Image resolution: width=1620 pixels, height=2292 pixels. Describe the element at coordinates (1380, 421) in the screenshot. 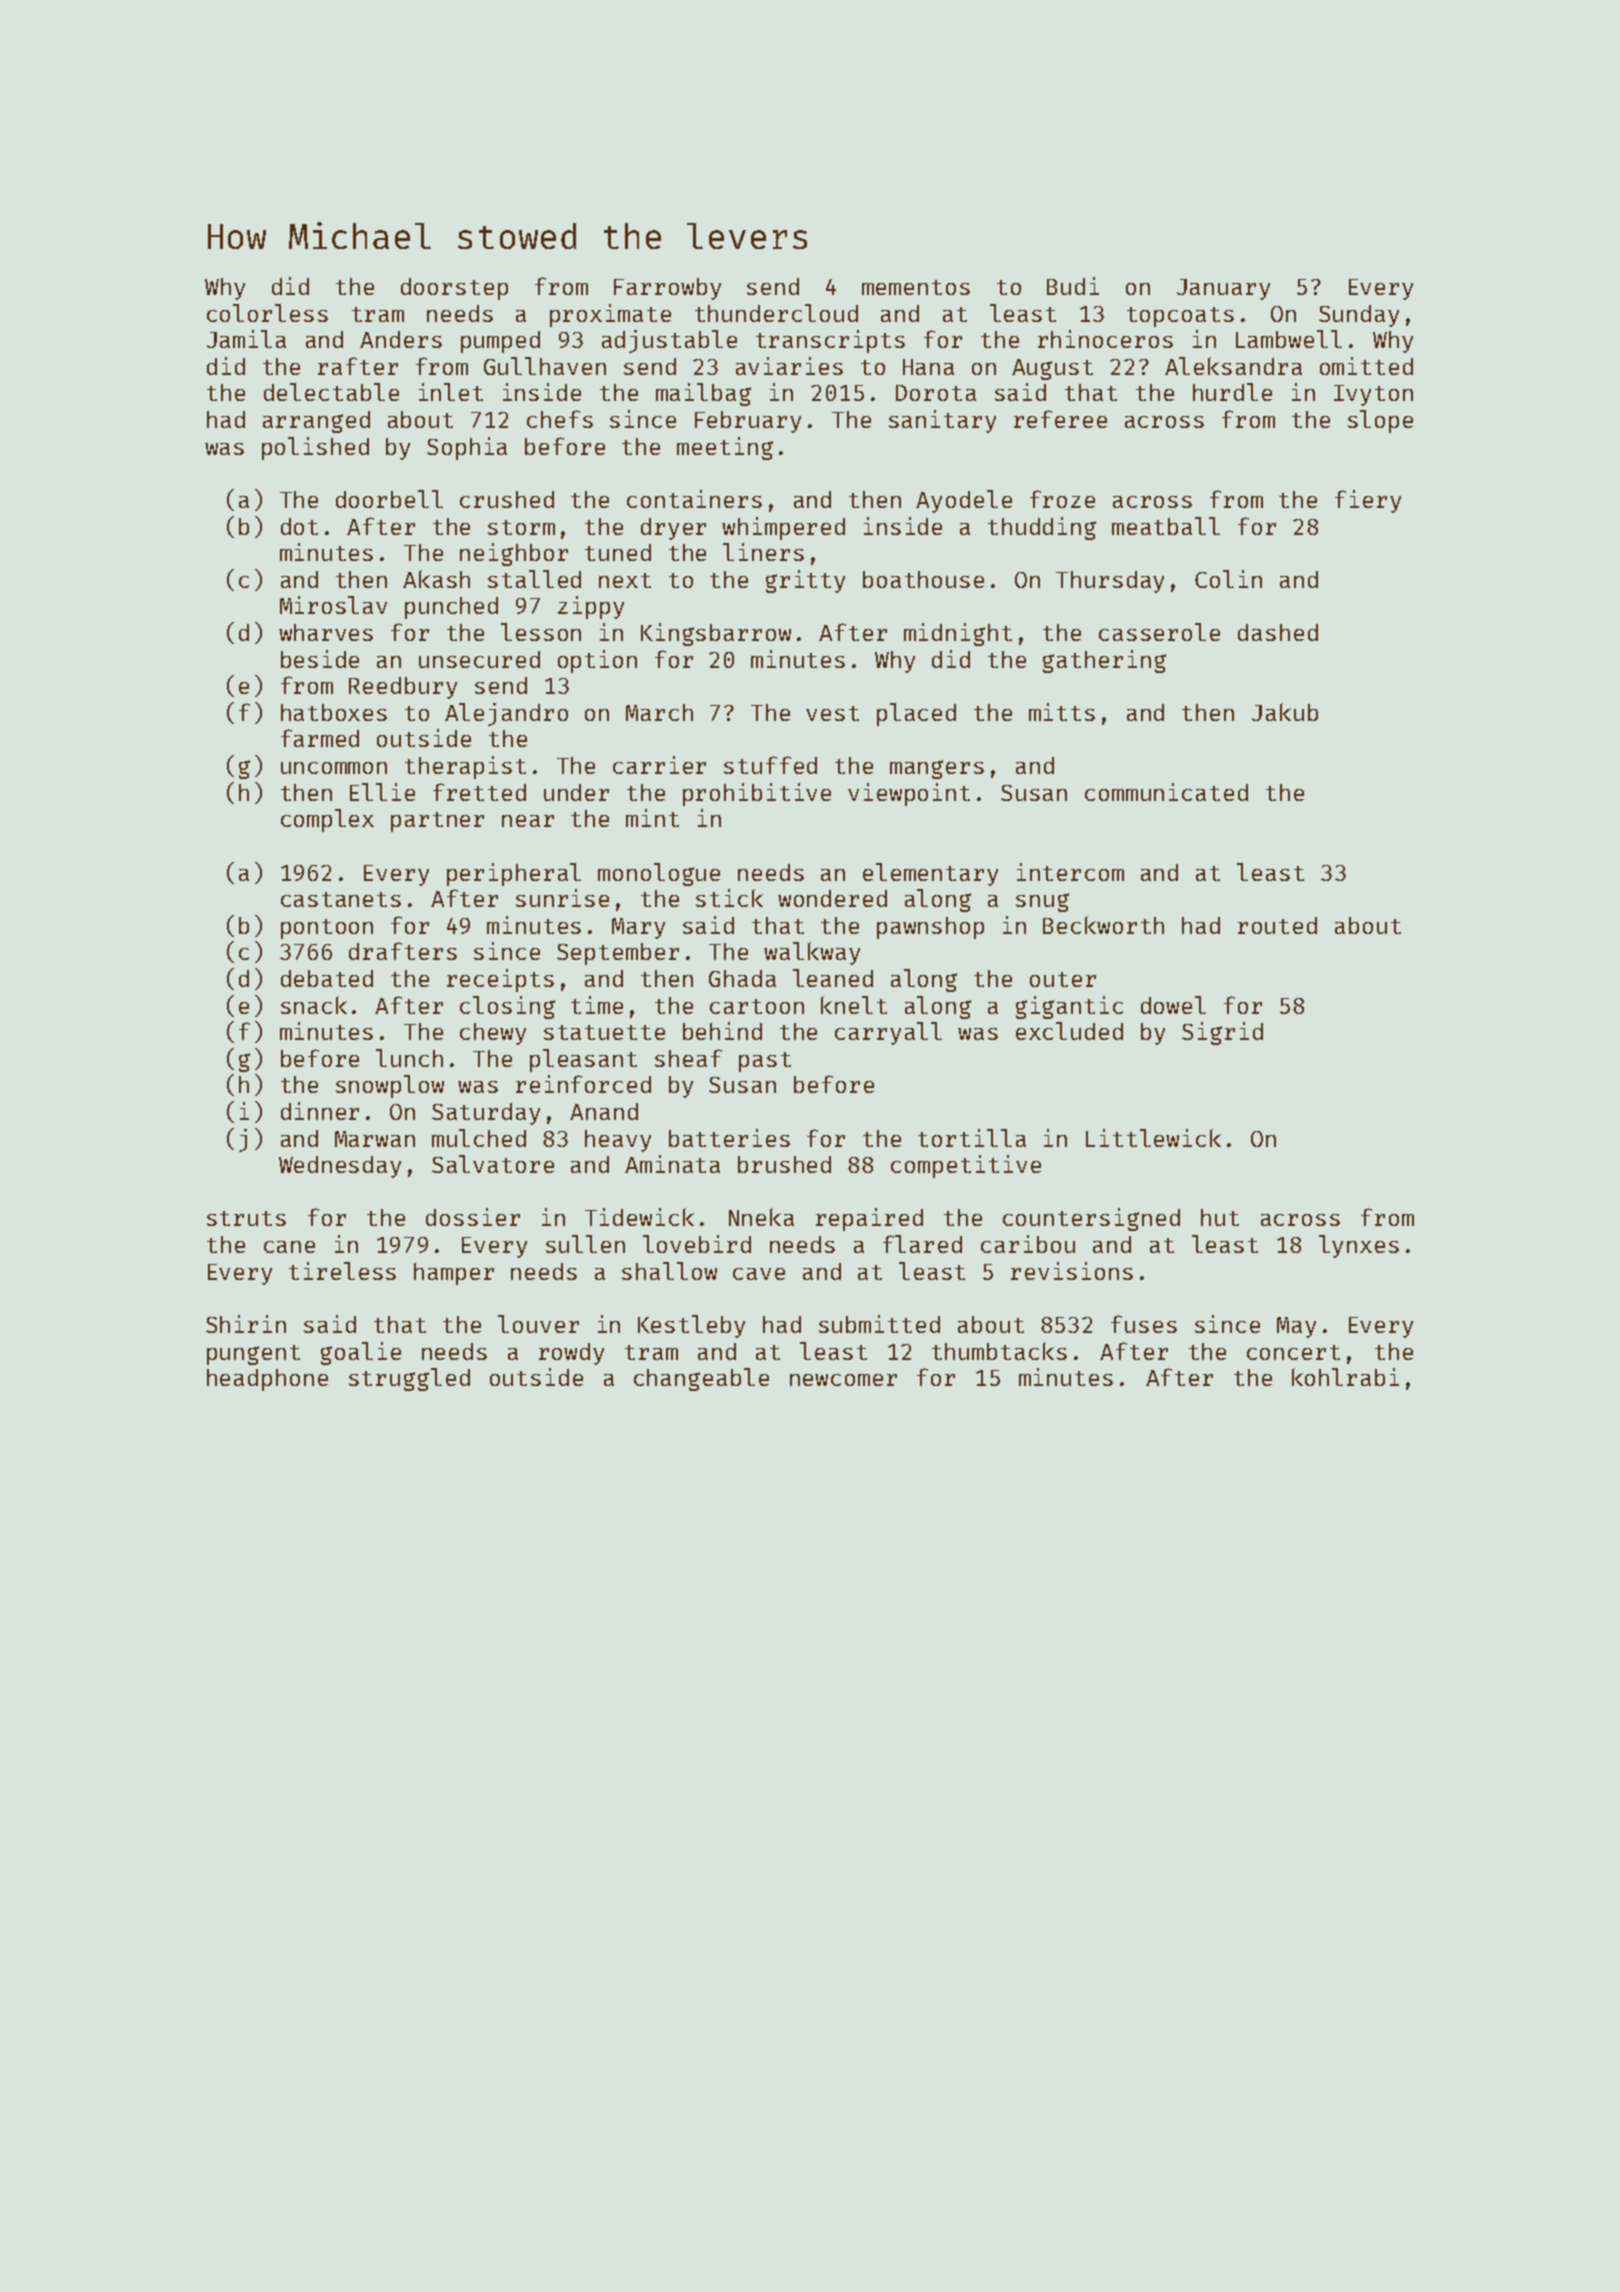

I see `slope` at that location.
